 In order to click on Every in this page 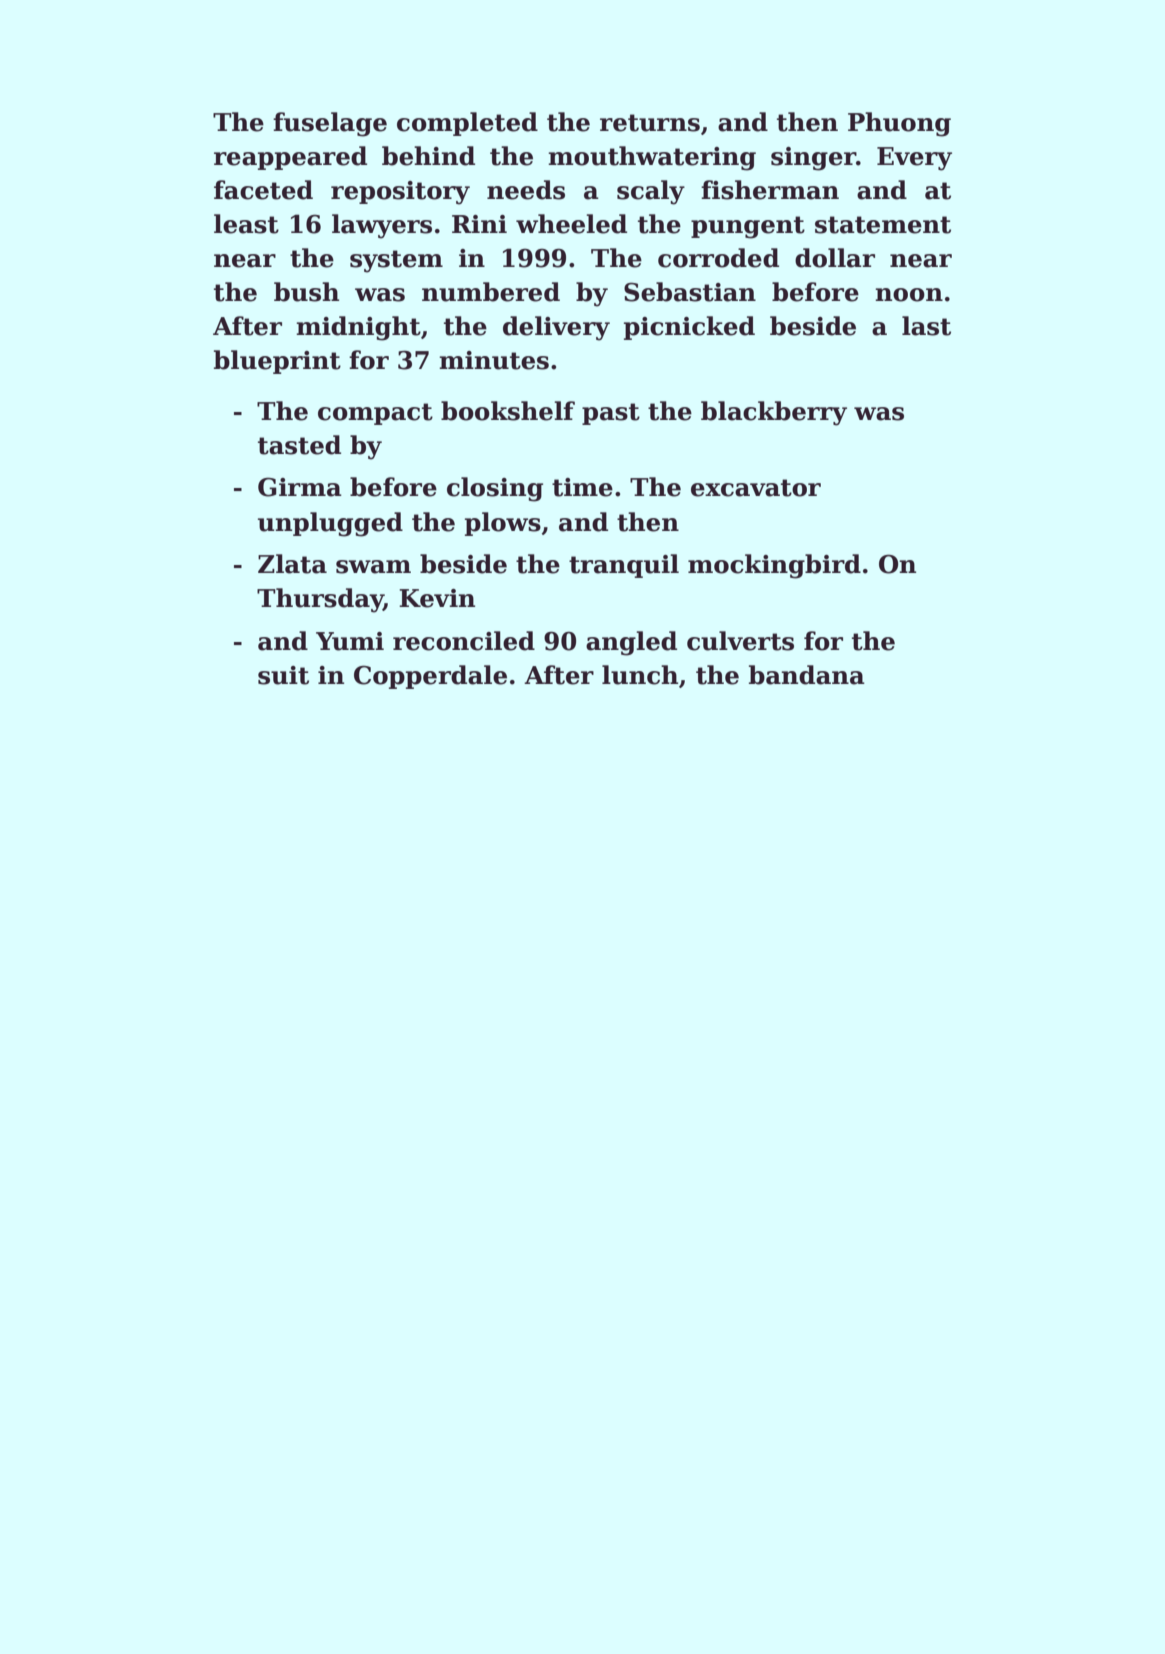, I will do `click(914, 159)`.
